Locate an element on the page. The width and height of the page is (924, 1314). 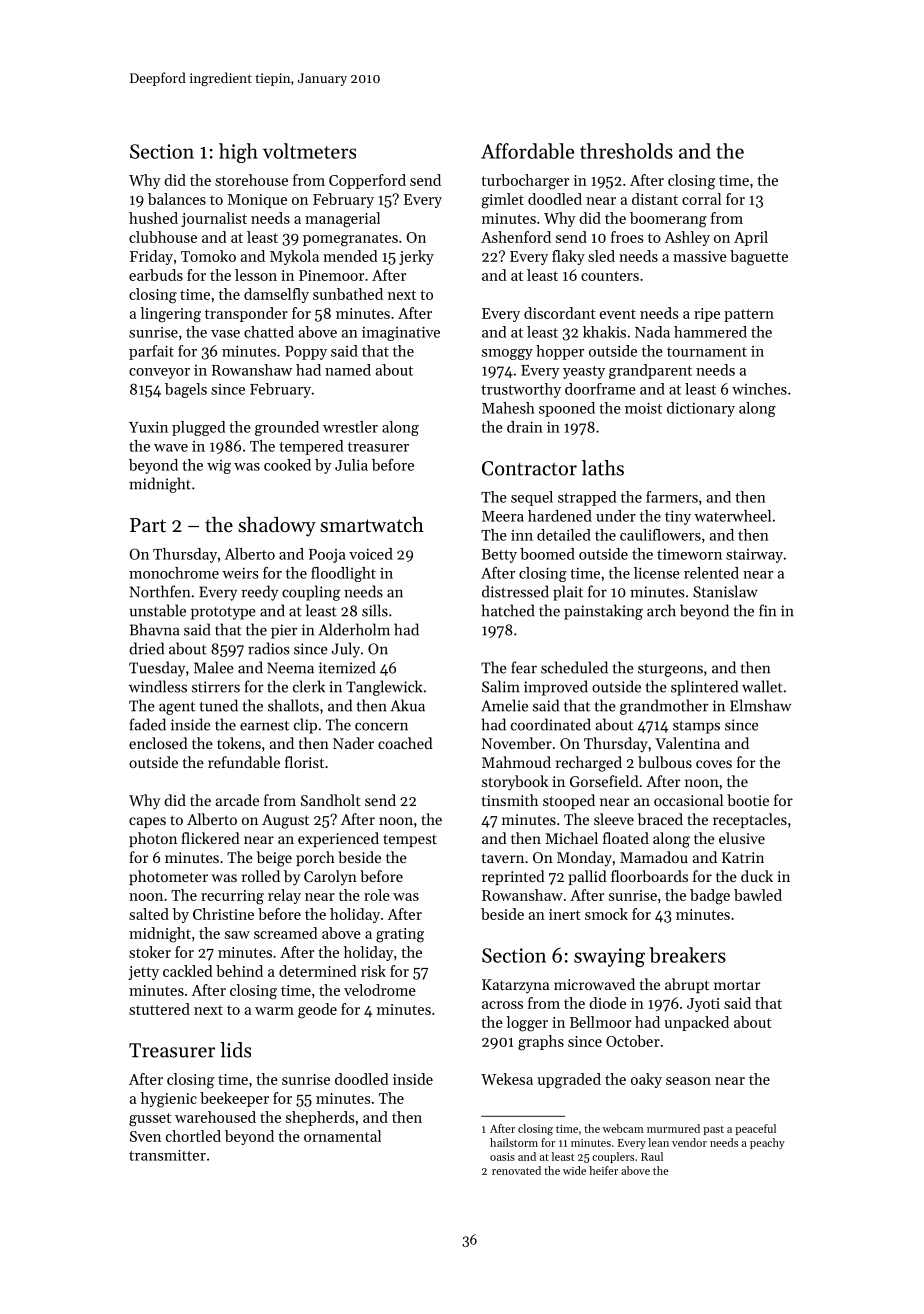
jerky is located at coordinates (416, 257).
